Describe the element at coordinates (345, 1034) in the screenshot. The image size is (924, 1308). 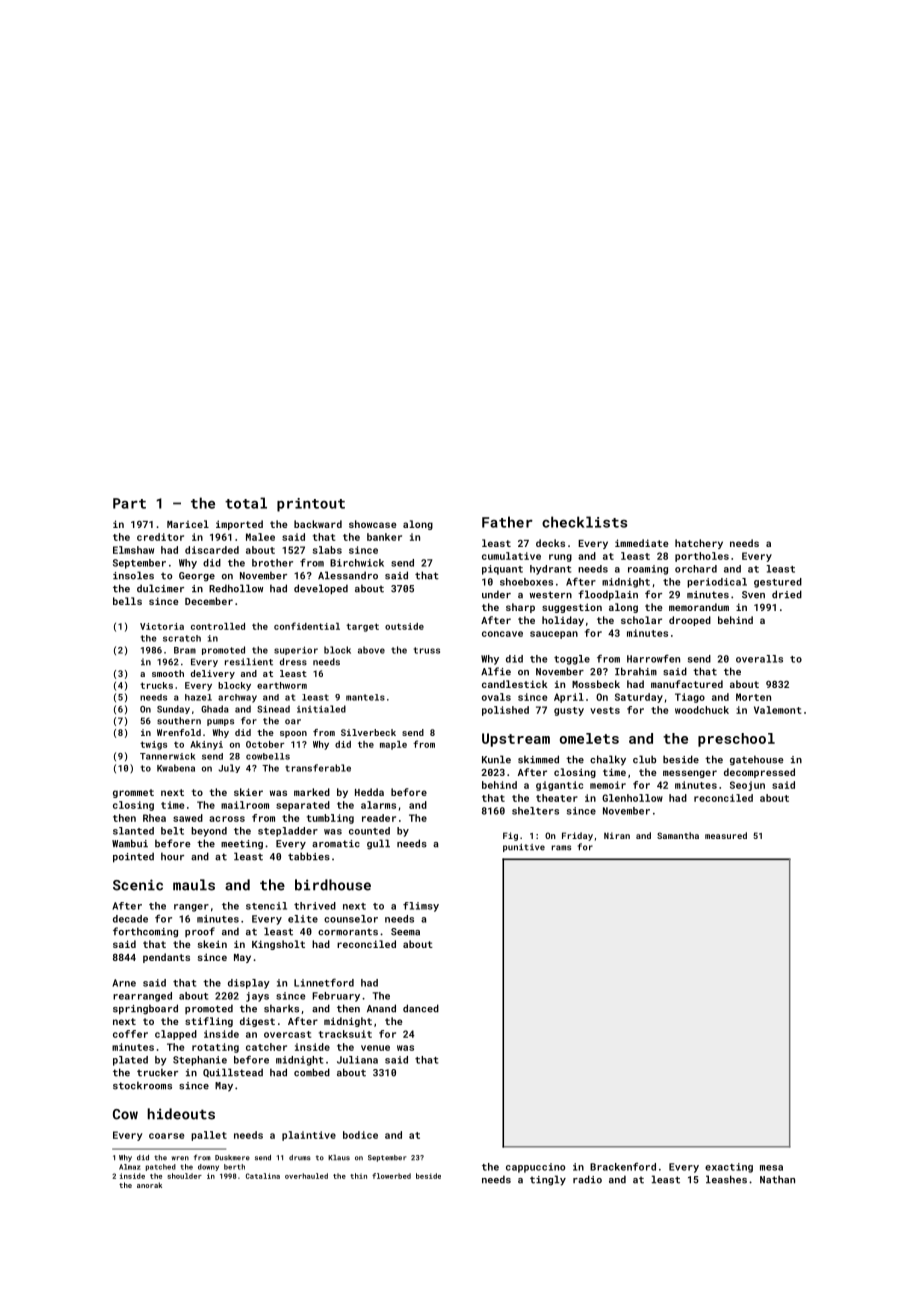
I see `tracksuit` at that location.
